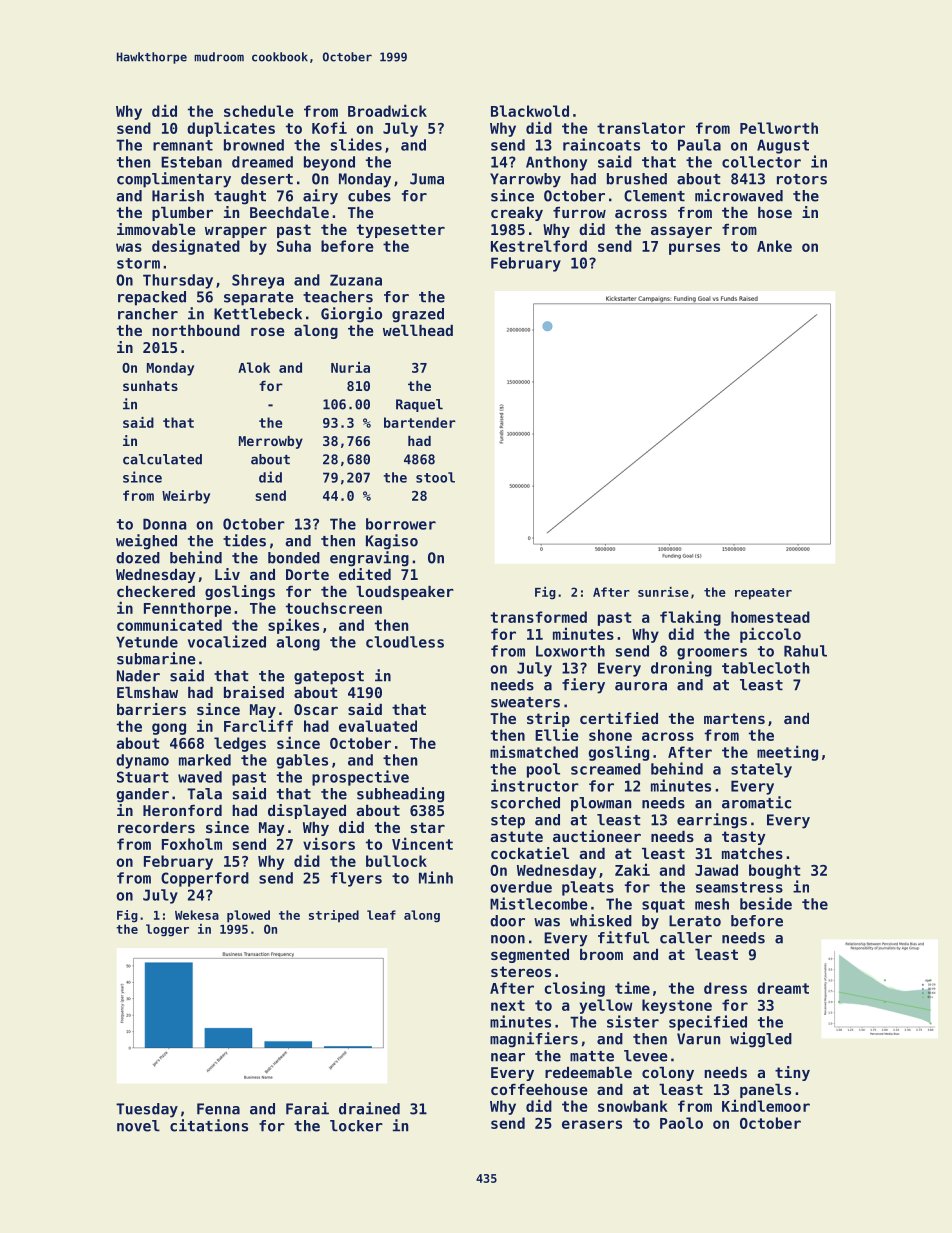 Image resolution: width=952 pixels, height=1233 pixels. Describe the element at coordinates (606, 769) in the image. I see `screamed` at that location.
